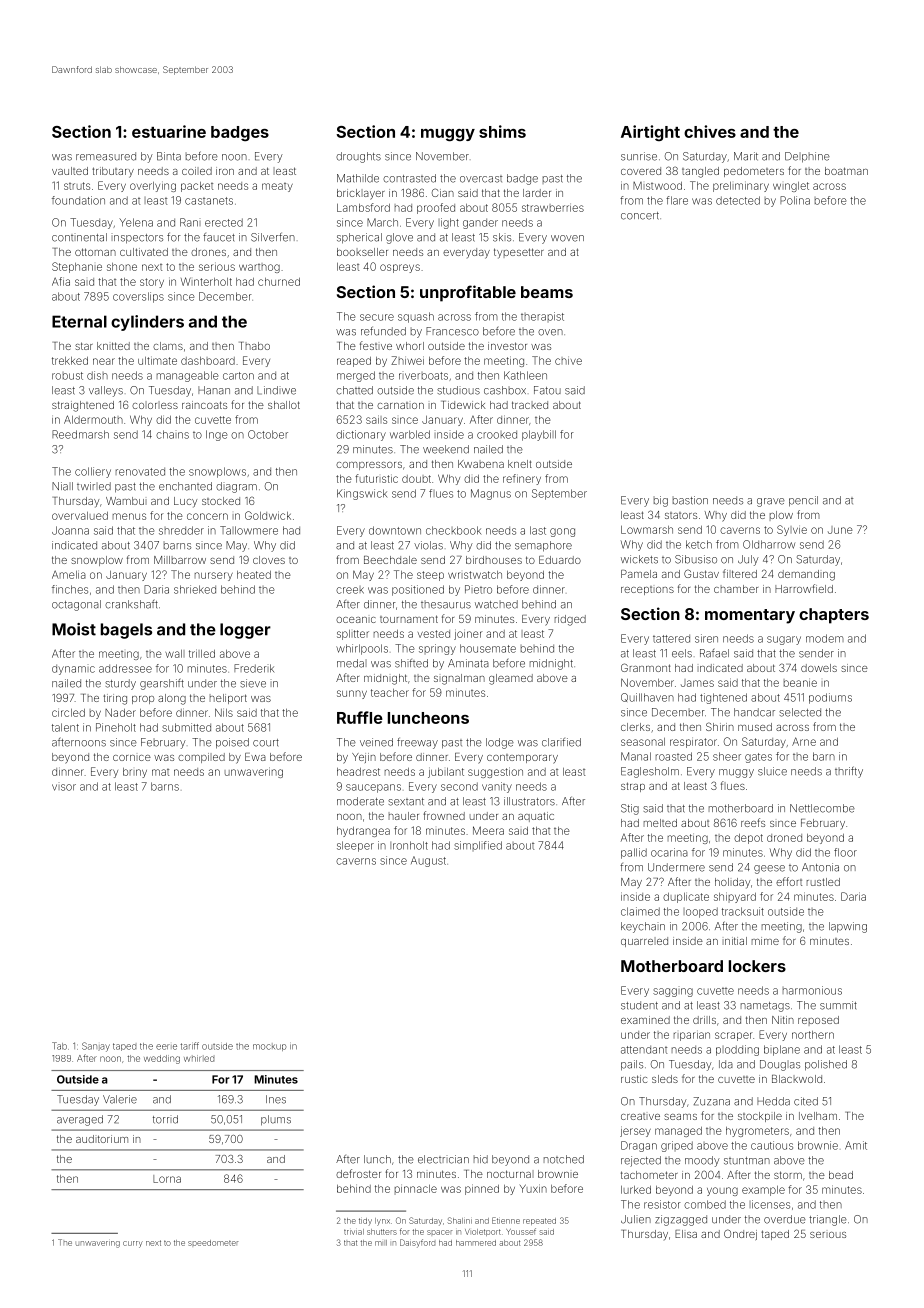 Image resolution: width=924 pixels, height=1308 pixels. What do you see at coordinates (502, 131) in the document?
I see `shims` at bounding box center [502, 131].
